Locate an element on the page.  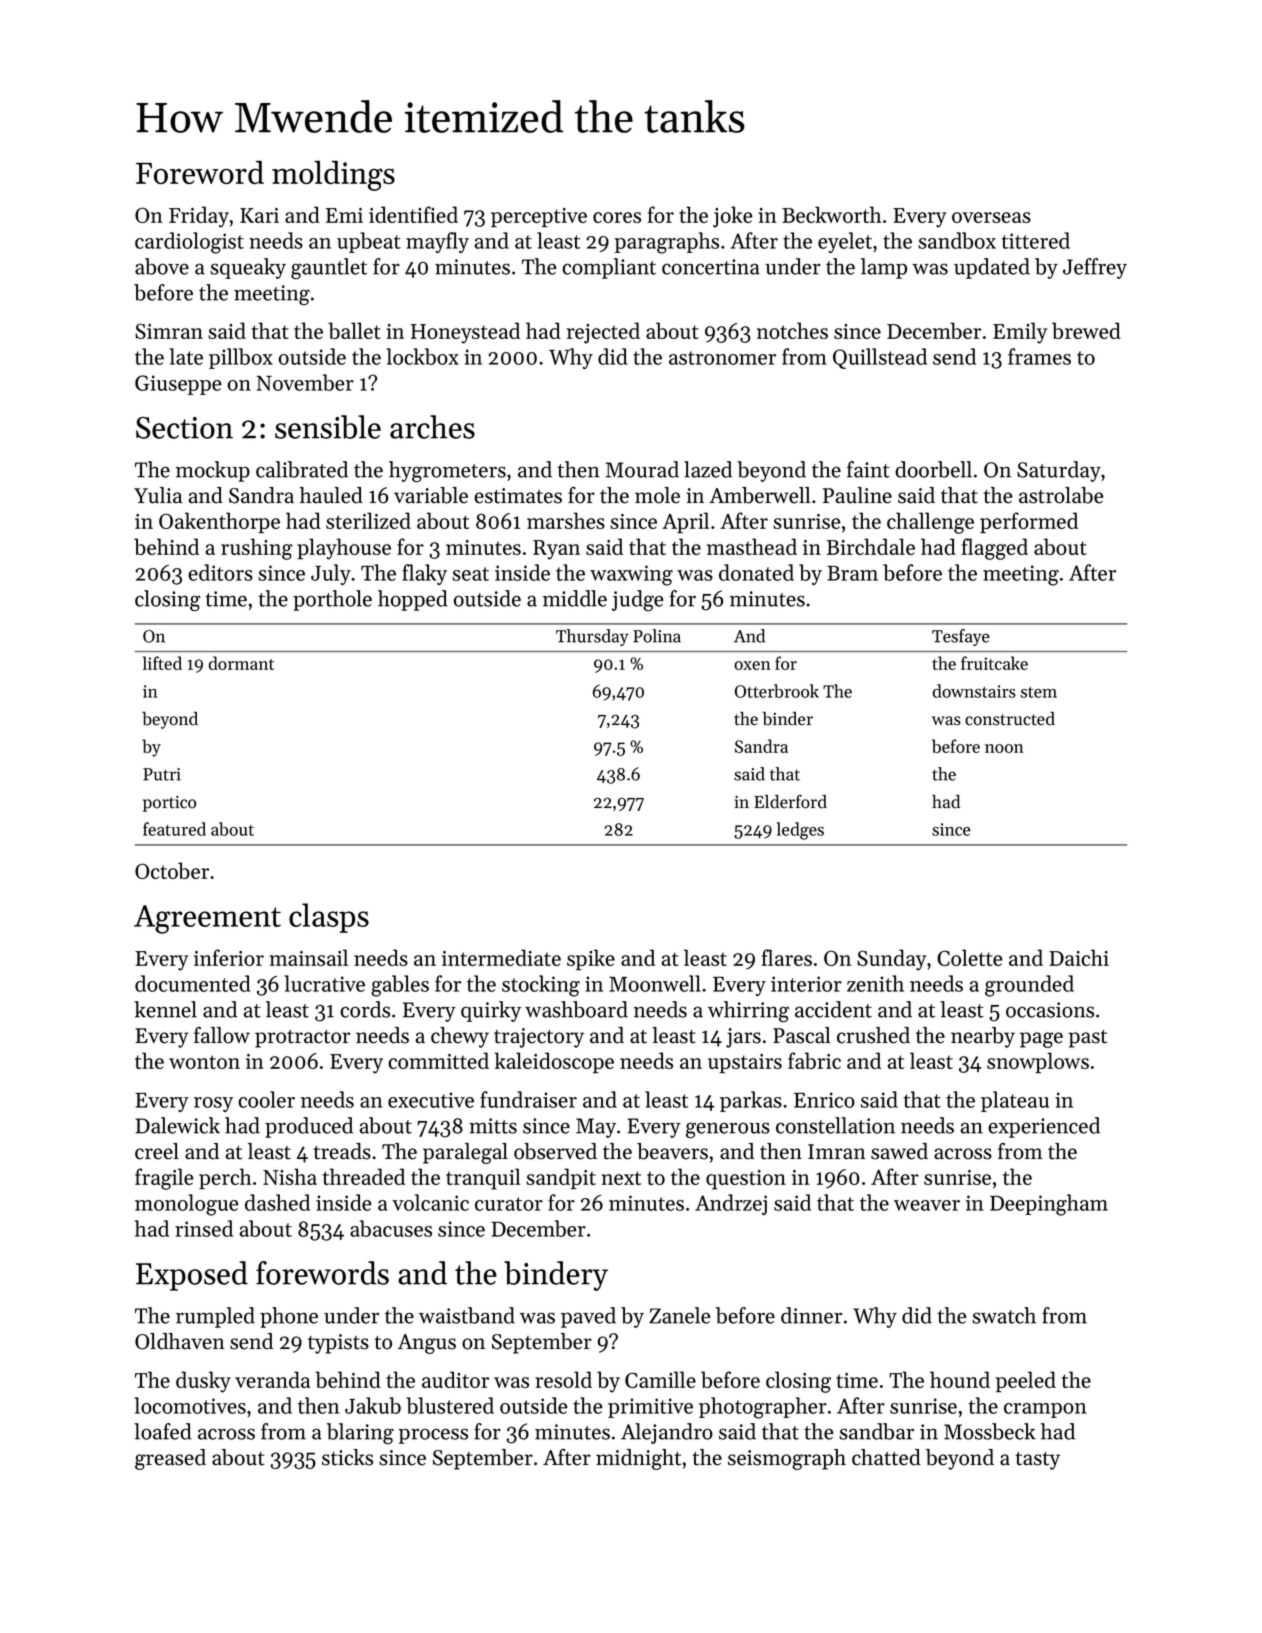
ledges is located at coordinates (800, 831).
